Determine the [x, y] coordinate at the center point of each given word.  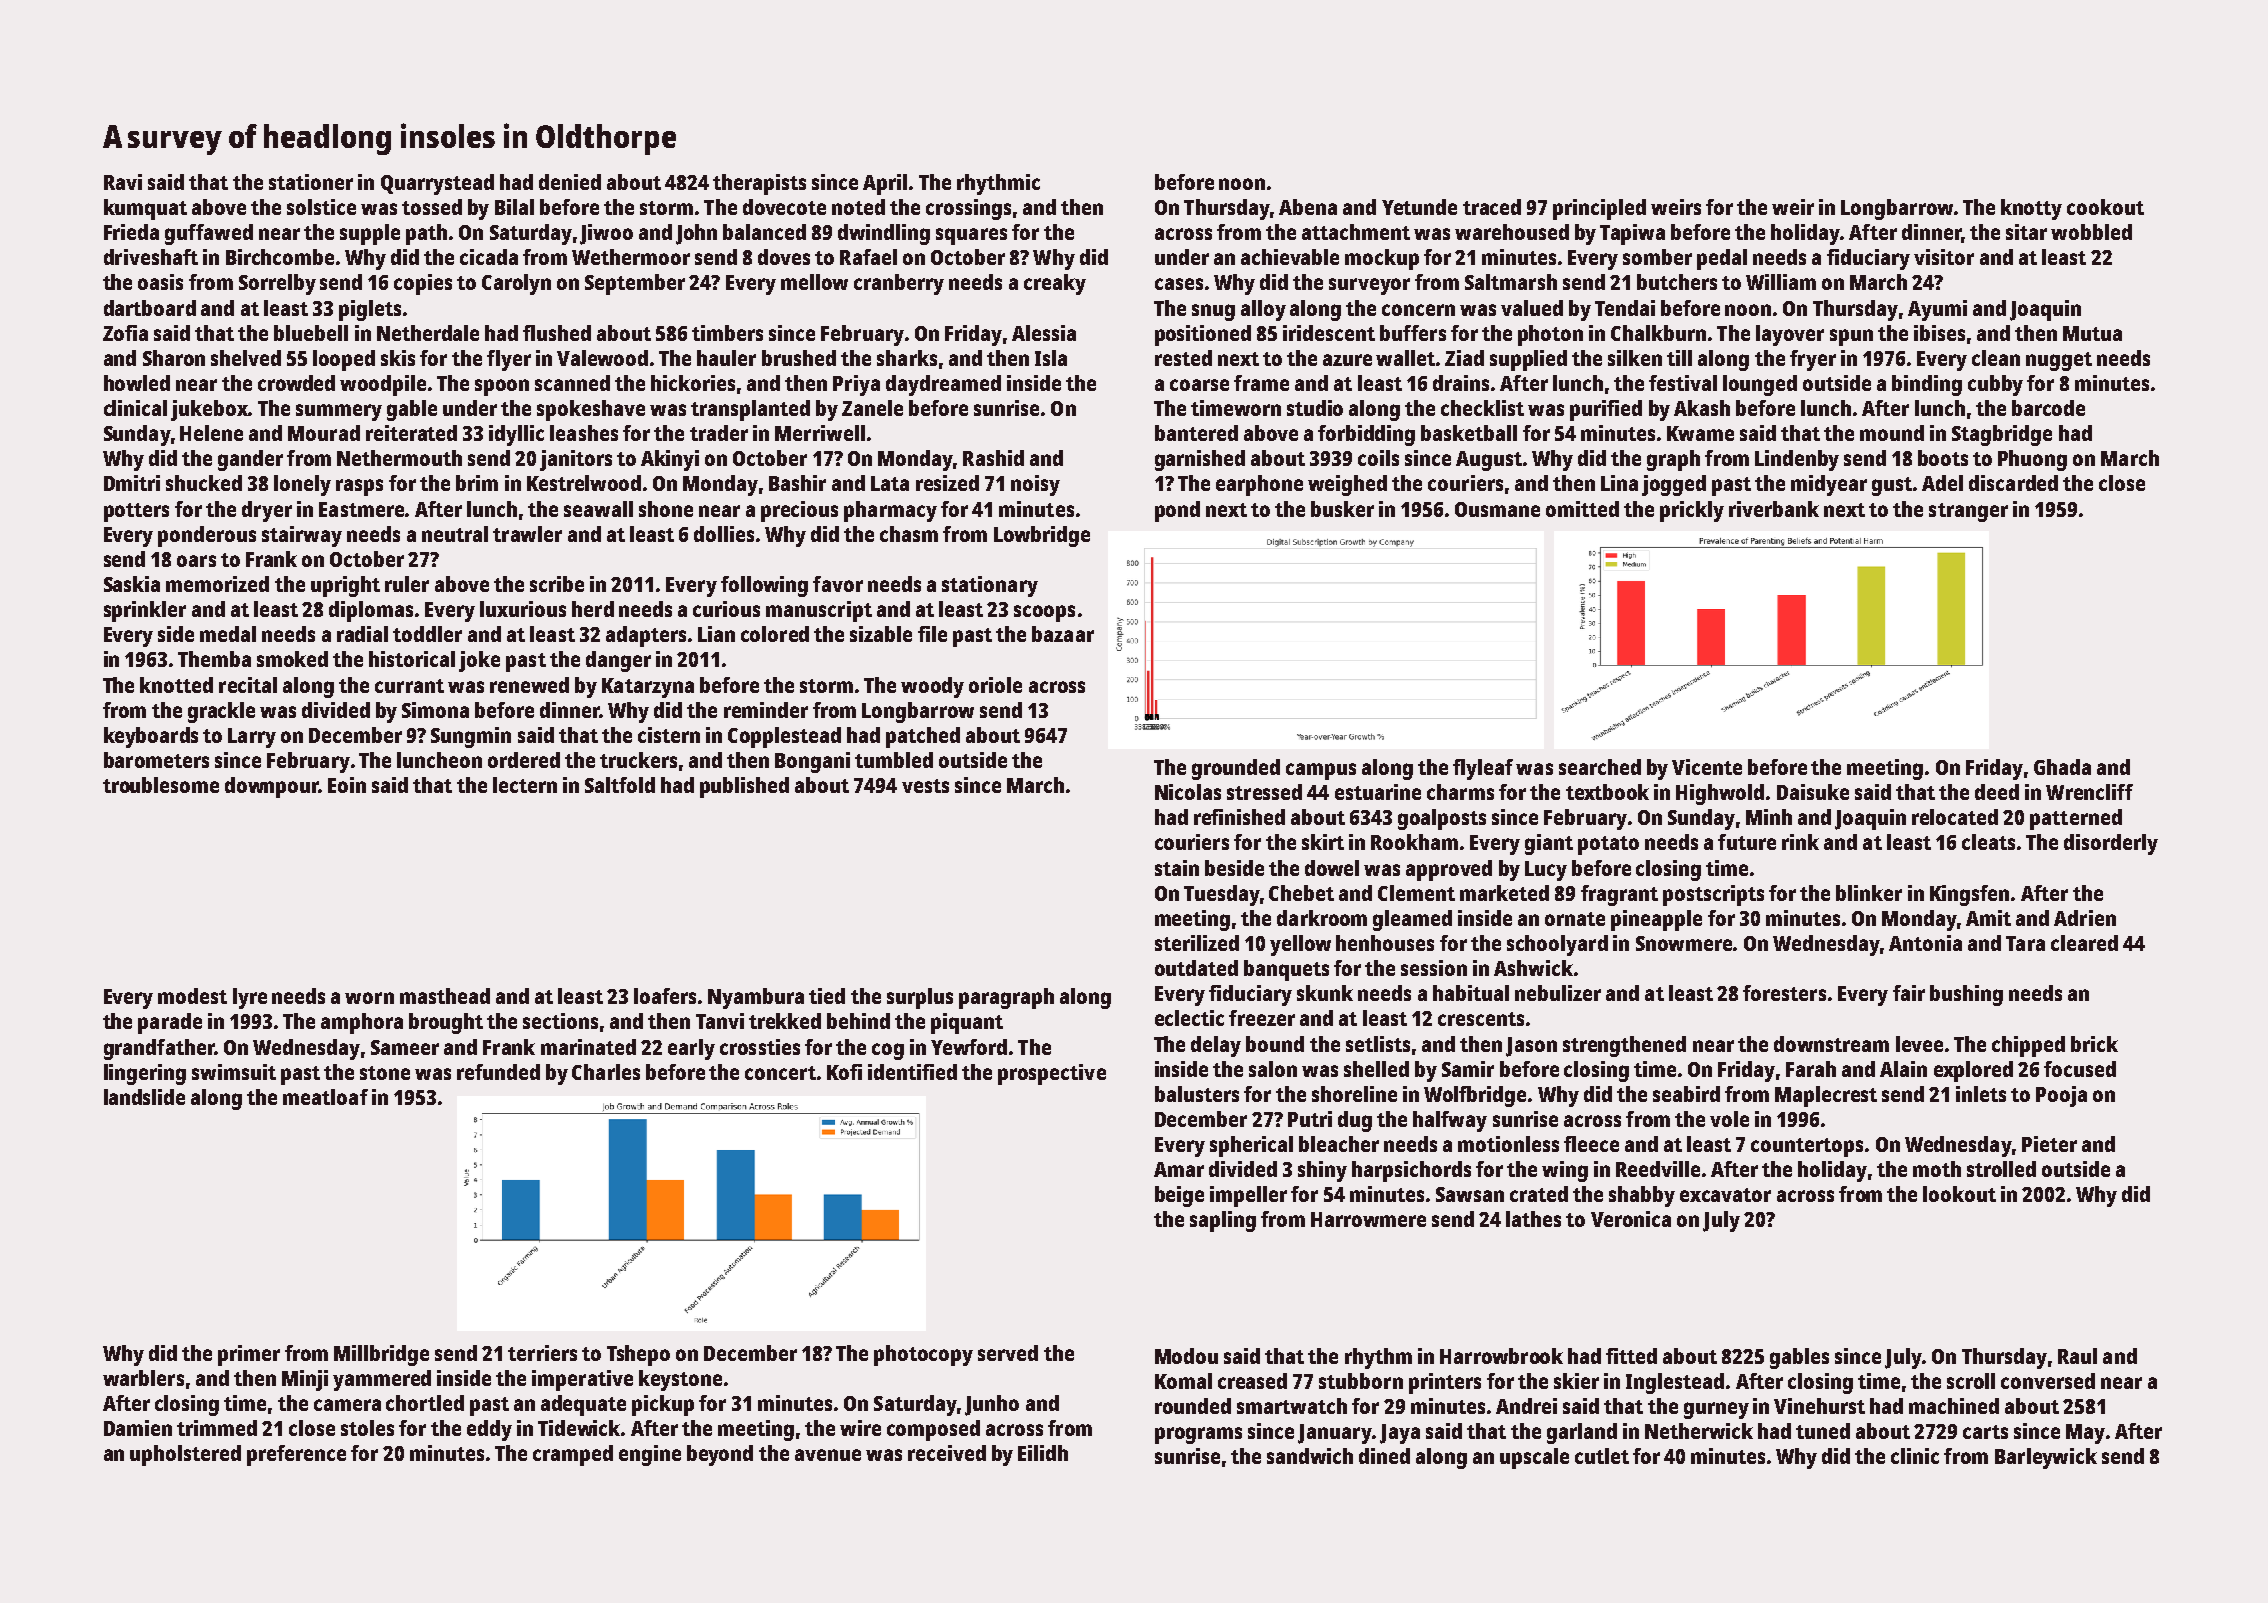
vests [925, 786]
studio [1315, 408]
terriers [542, 1353]
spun [1851, 337]
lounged [1760, 385]
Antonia [1925, 943]
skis [398, 358]
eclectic [1189, 1018]
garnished [1200, 460]
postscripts [1713, 895]
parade [170, 1023]
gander [250, 460]
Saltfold [620, 785]
